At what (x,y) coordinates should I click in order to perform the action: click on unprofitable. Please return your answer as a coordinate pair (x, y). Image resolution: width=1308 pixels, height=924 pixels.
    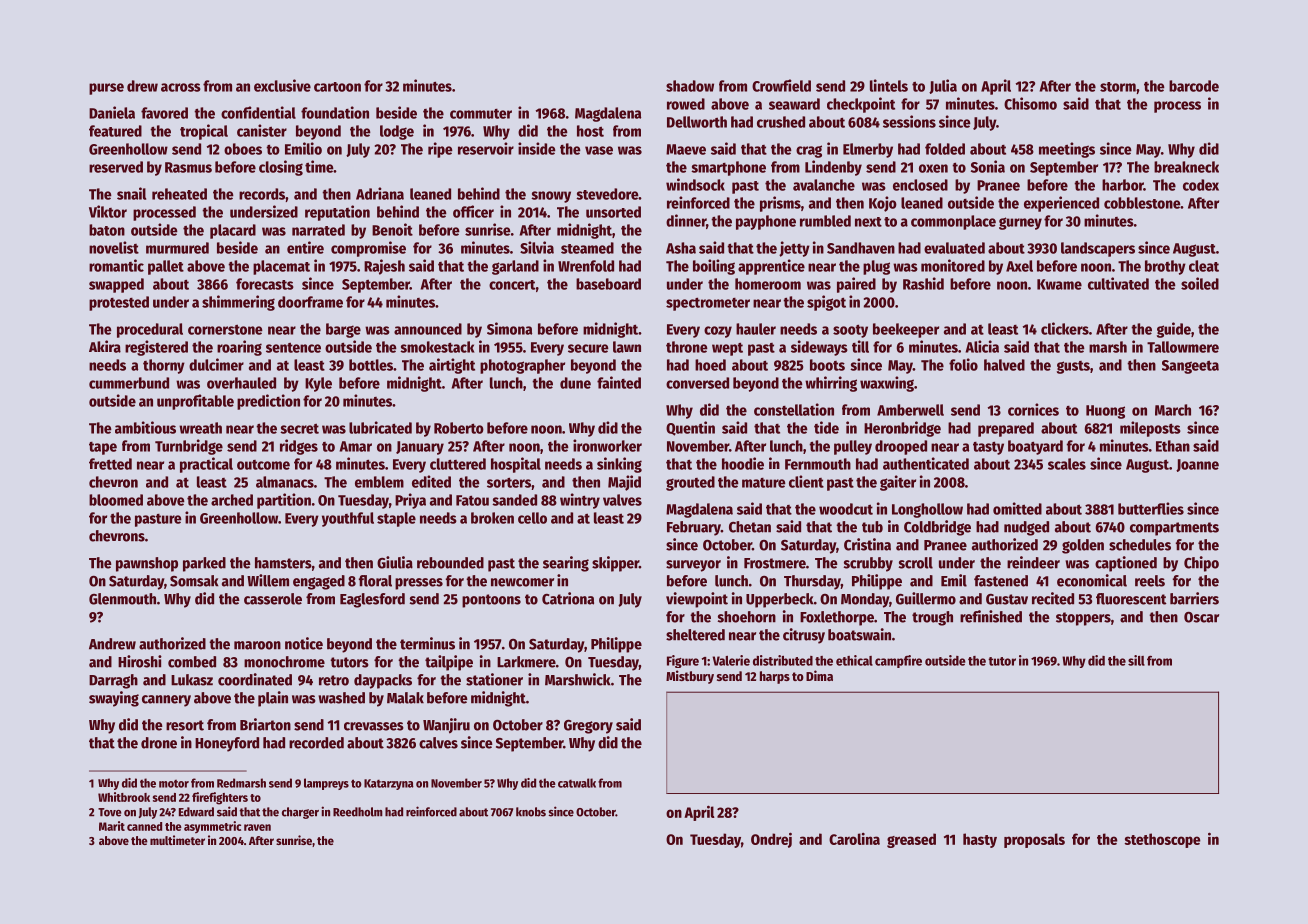
    Looking at the image, I should click on (195, 402).
